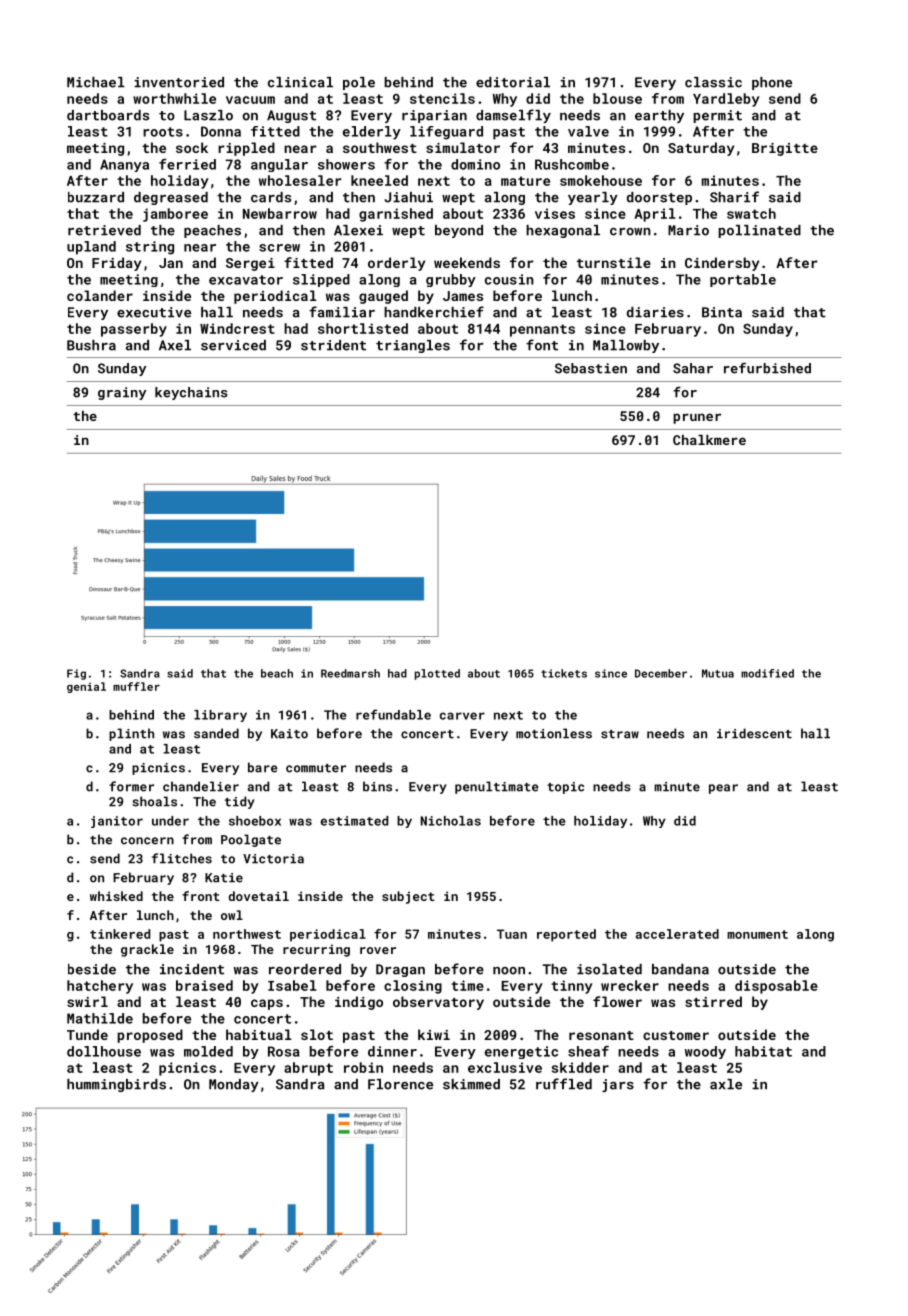  Describe the element at coordinates (723, 789) in the page. I see `pear` at that location.
